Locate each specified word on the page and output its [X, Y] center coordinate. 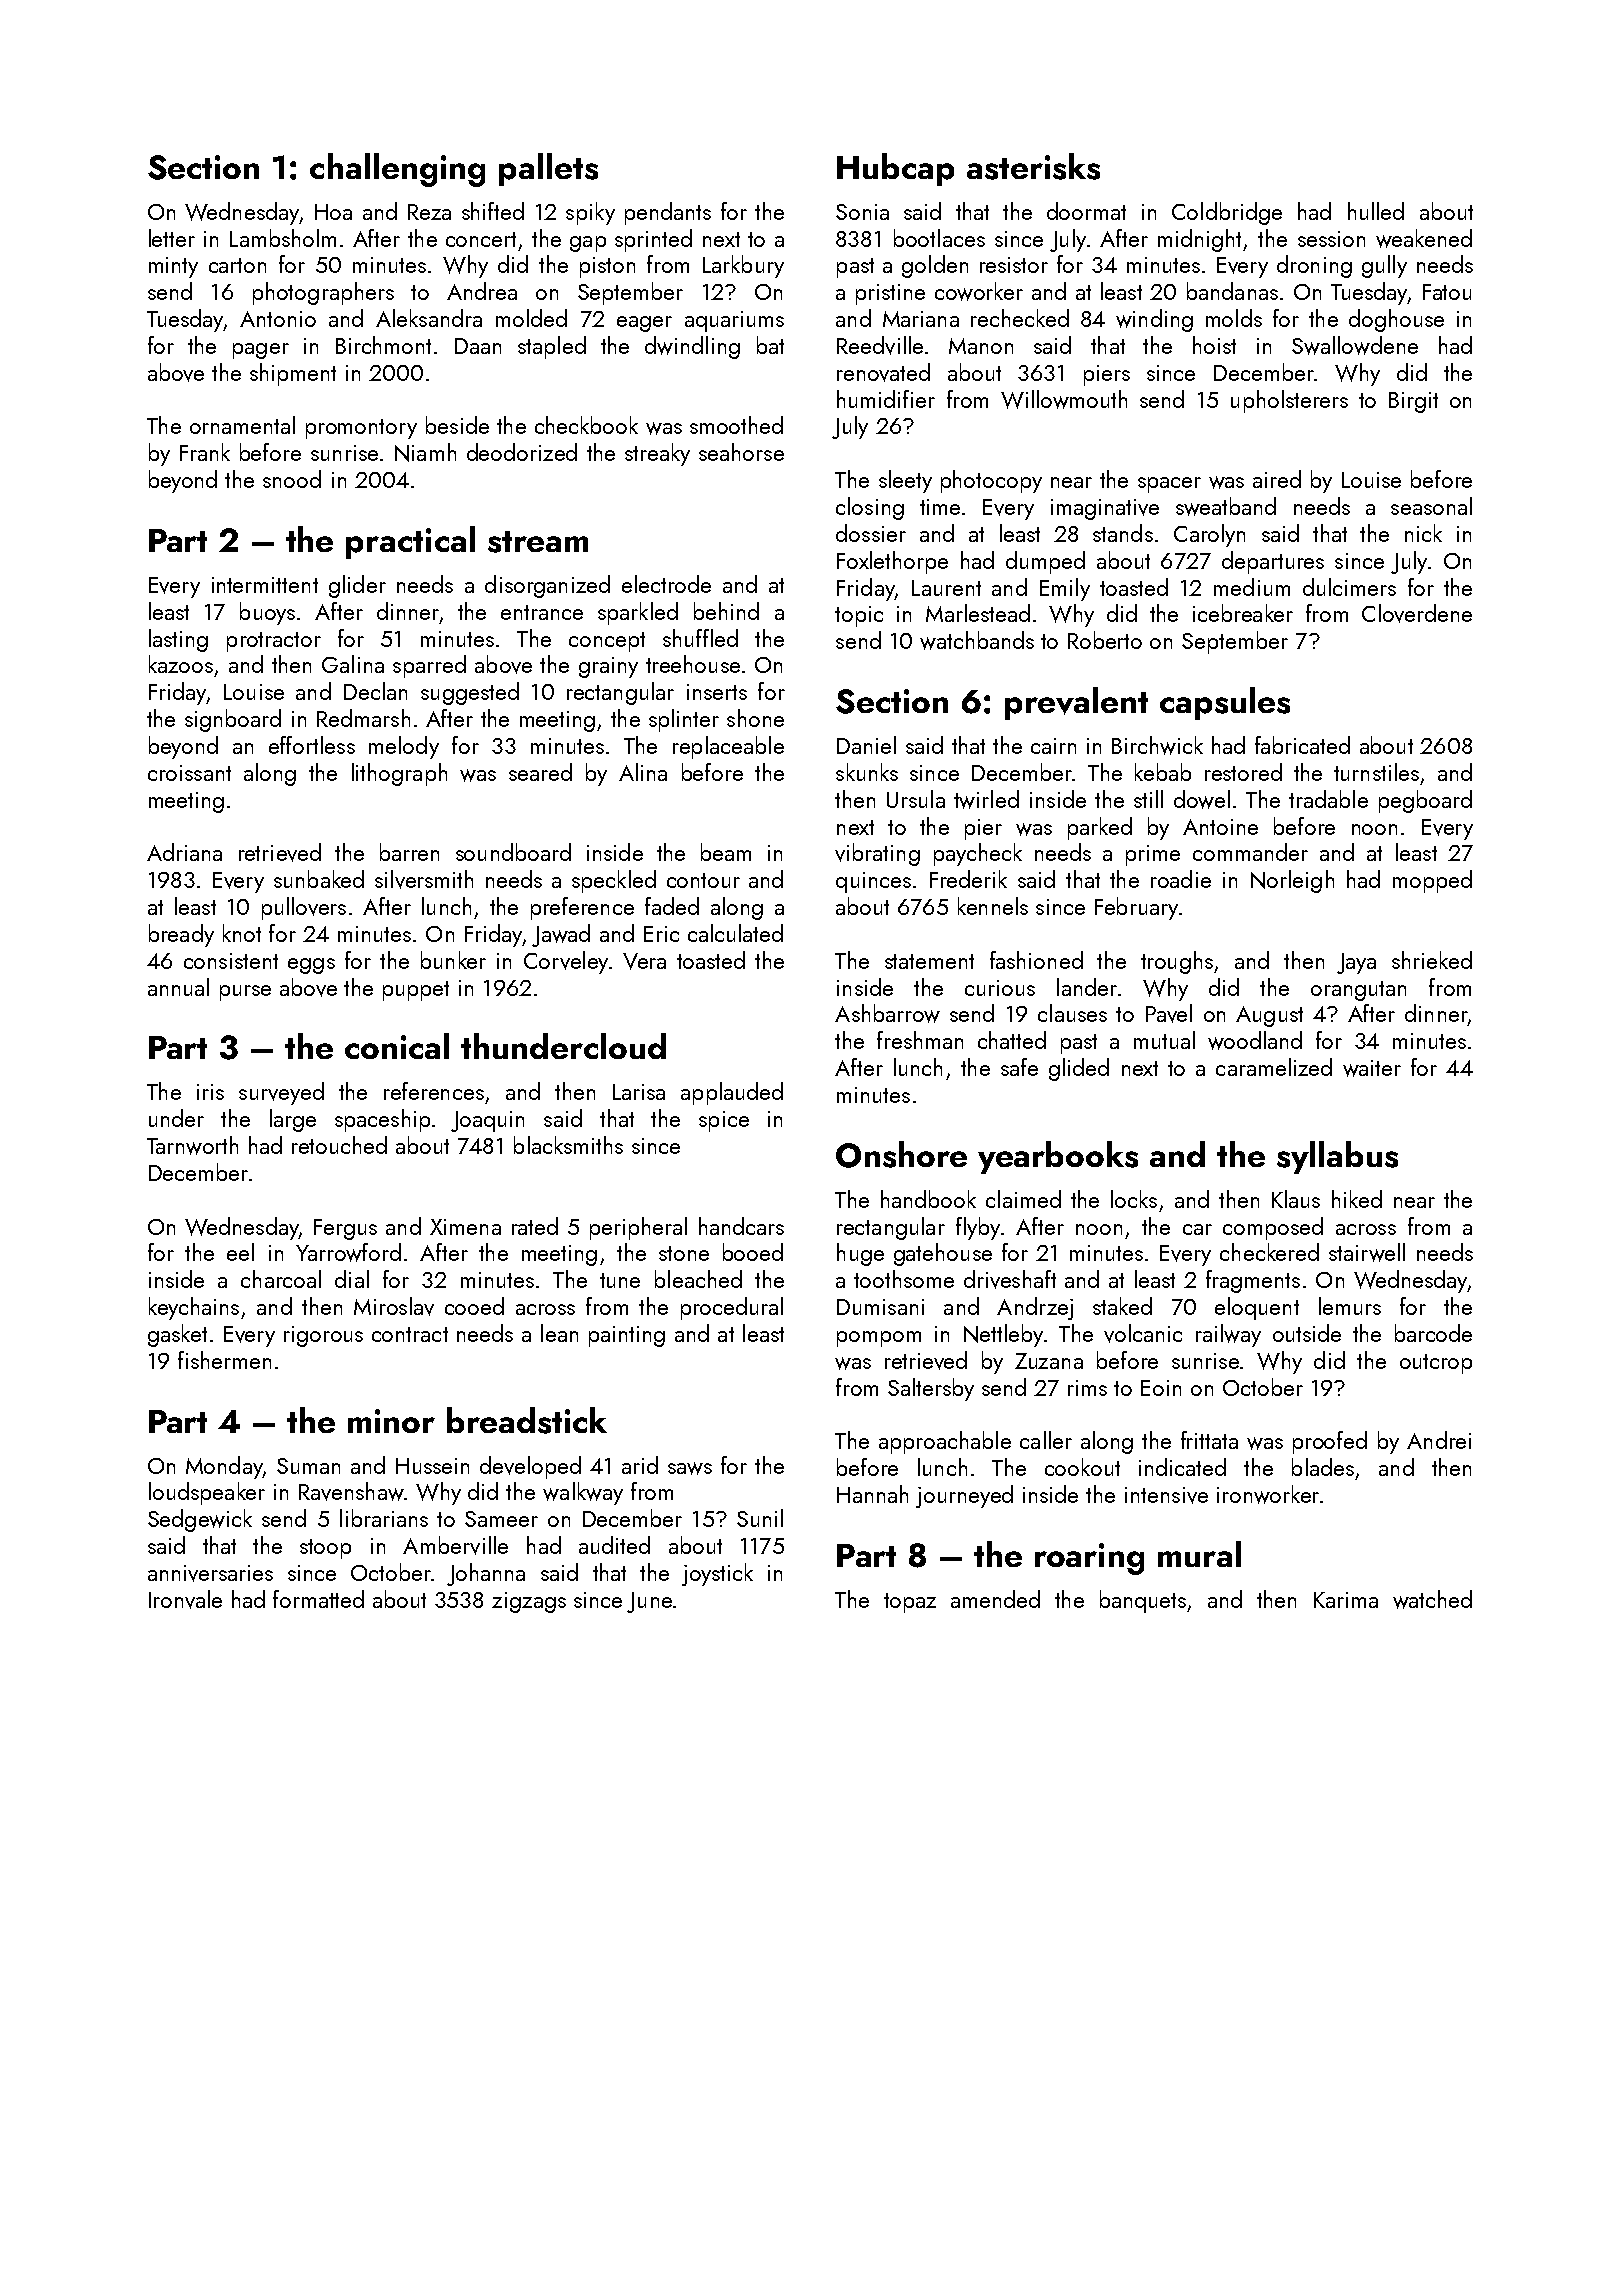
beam [726, 852]
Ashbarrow [887, 1013]
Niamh [425, 452]
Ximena [465, 1227]
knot [242, 933]
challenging [397, 170]
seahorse [741, 452]
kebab [1163, 772]
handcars [741, 1226]
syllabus [1337, 1157]
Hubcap [895, 169]
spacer [1169, 485]
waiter [1372, 1068]
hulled [1376, 211]
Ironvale [185, 1599]
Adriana [184, 852]
